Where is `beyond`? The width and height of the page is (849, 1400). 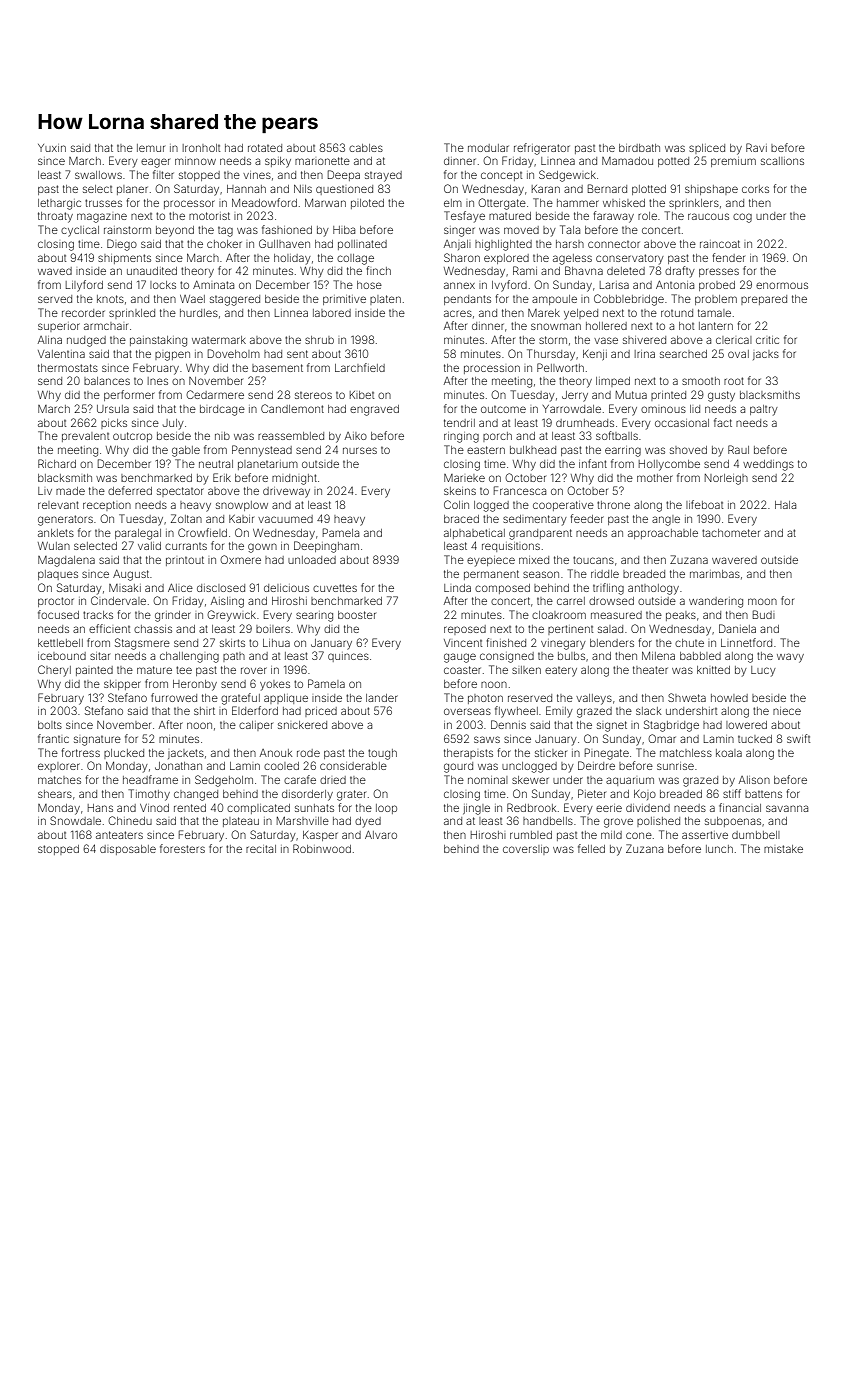
beyond is located at coordinates (175, 231).
